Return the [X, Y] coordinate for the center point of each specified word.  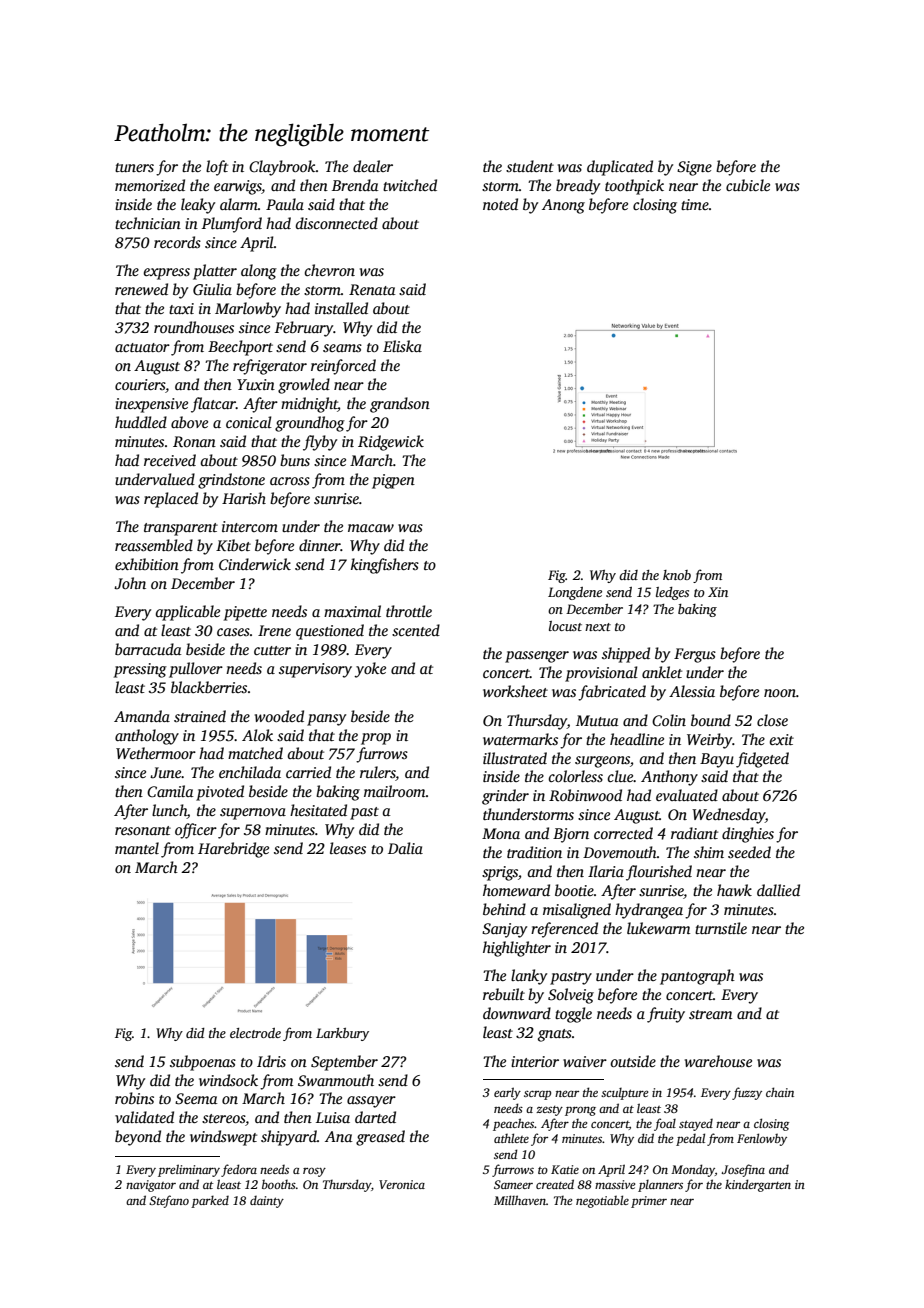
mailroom [395, 791]
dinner [320, 545]
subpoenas [203, 1063]
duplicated [620, 168]
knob [677, 575]
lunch [169, 811]
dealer [373, 166]
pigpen [393, 481]
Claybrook [282, 168]
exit [782, 739]
